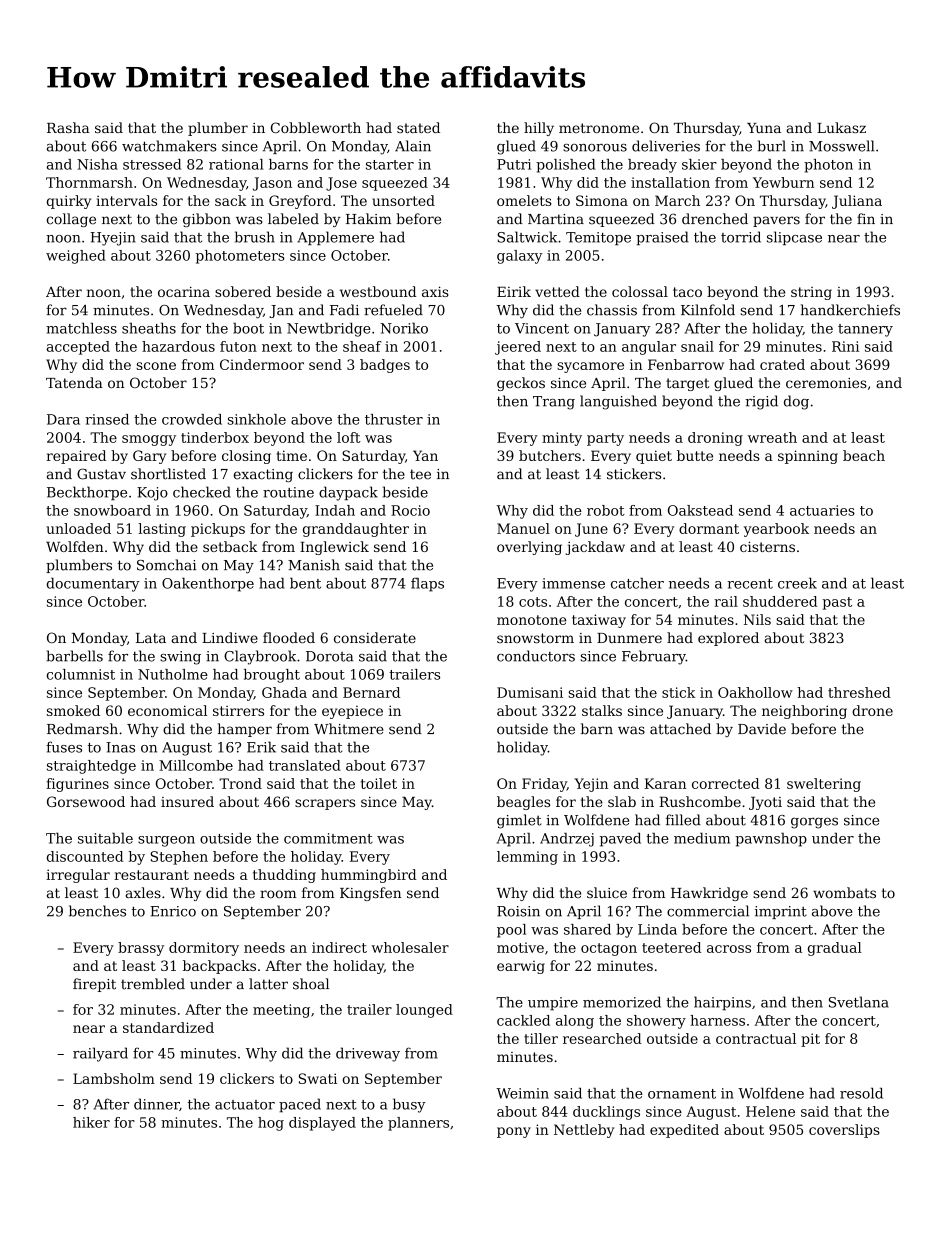 The width and height of the page is (952, 1233). Describe the element at coordinates (539, 129) in the page. I see `hilly` at that location.
